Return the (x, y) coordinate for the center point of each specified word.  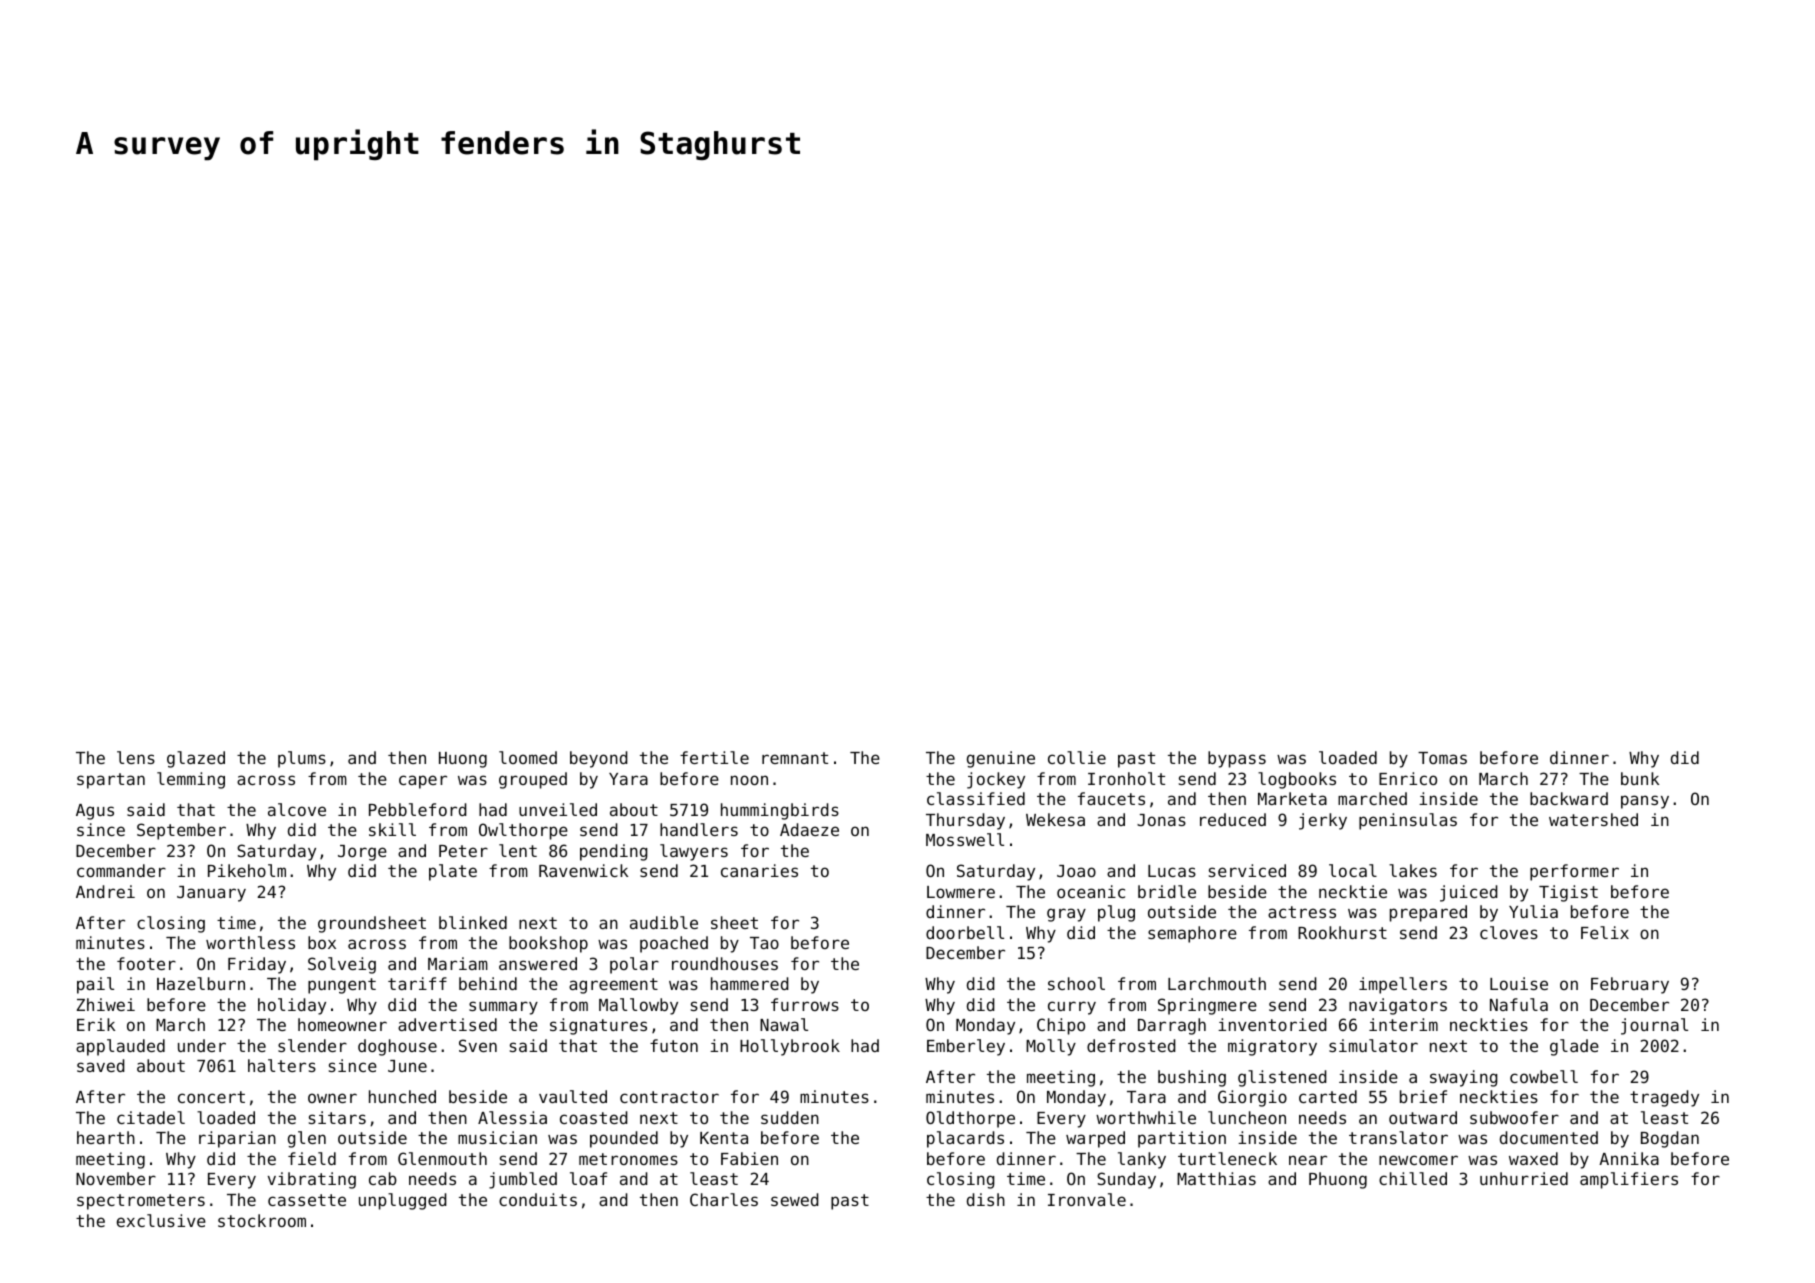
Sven (478, 1045)
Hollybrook (790, 1047)
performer (1574, 872)
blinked (473, 922)
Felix (1605, 932)
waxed (1533, 1158)
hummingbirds (780, 811)
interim (1403, 1024)
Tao (764, 943)
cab (383, 1178)
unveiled (558, 809)
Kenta (724, 1138)
